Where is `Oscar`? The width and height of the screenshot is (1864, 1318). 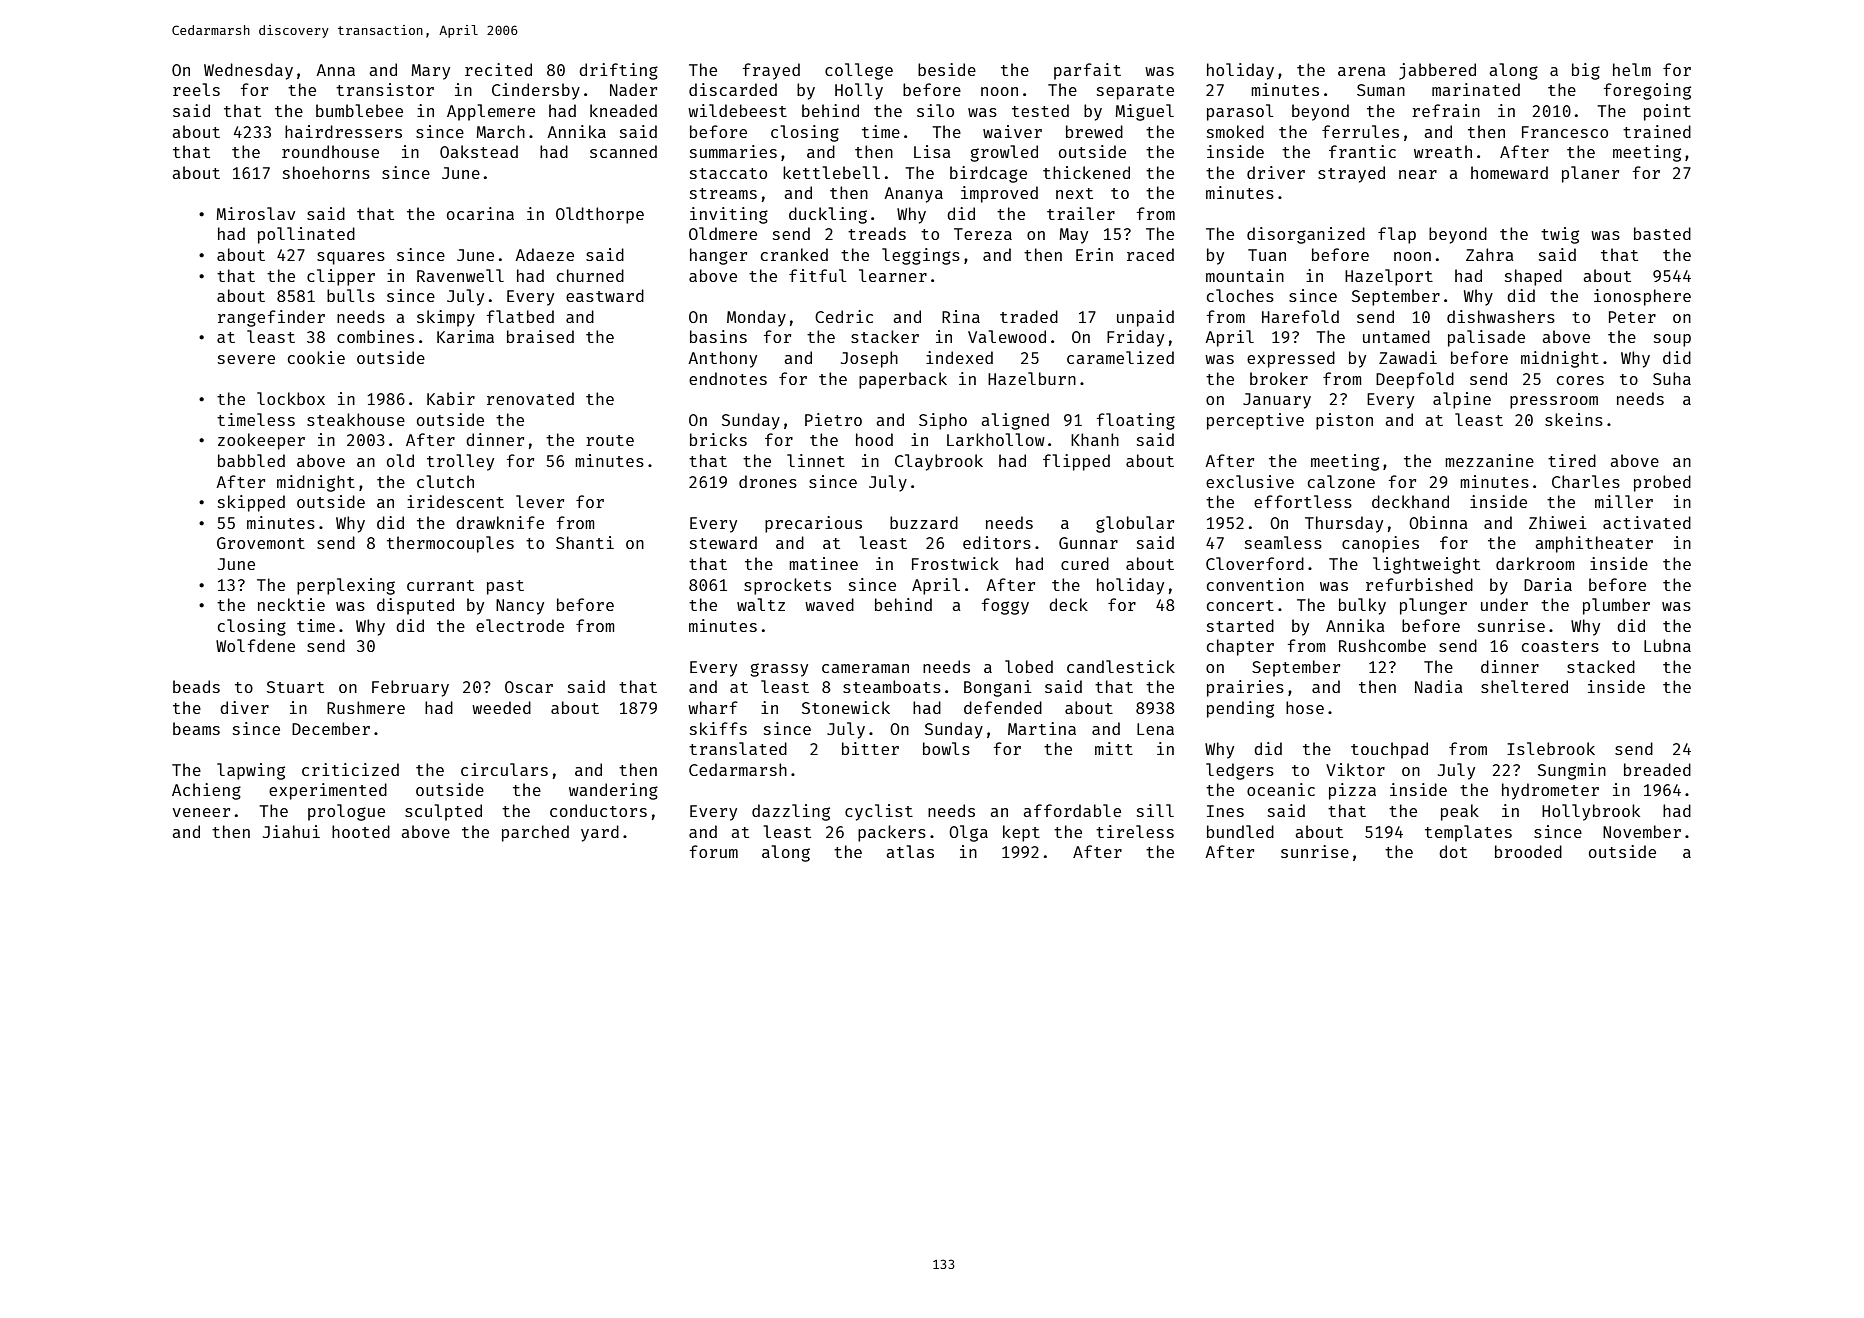
Oscar is located at coordinates (529, 687).
